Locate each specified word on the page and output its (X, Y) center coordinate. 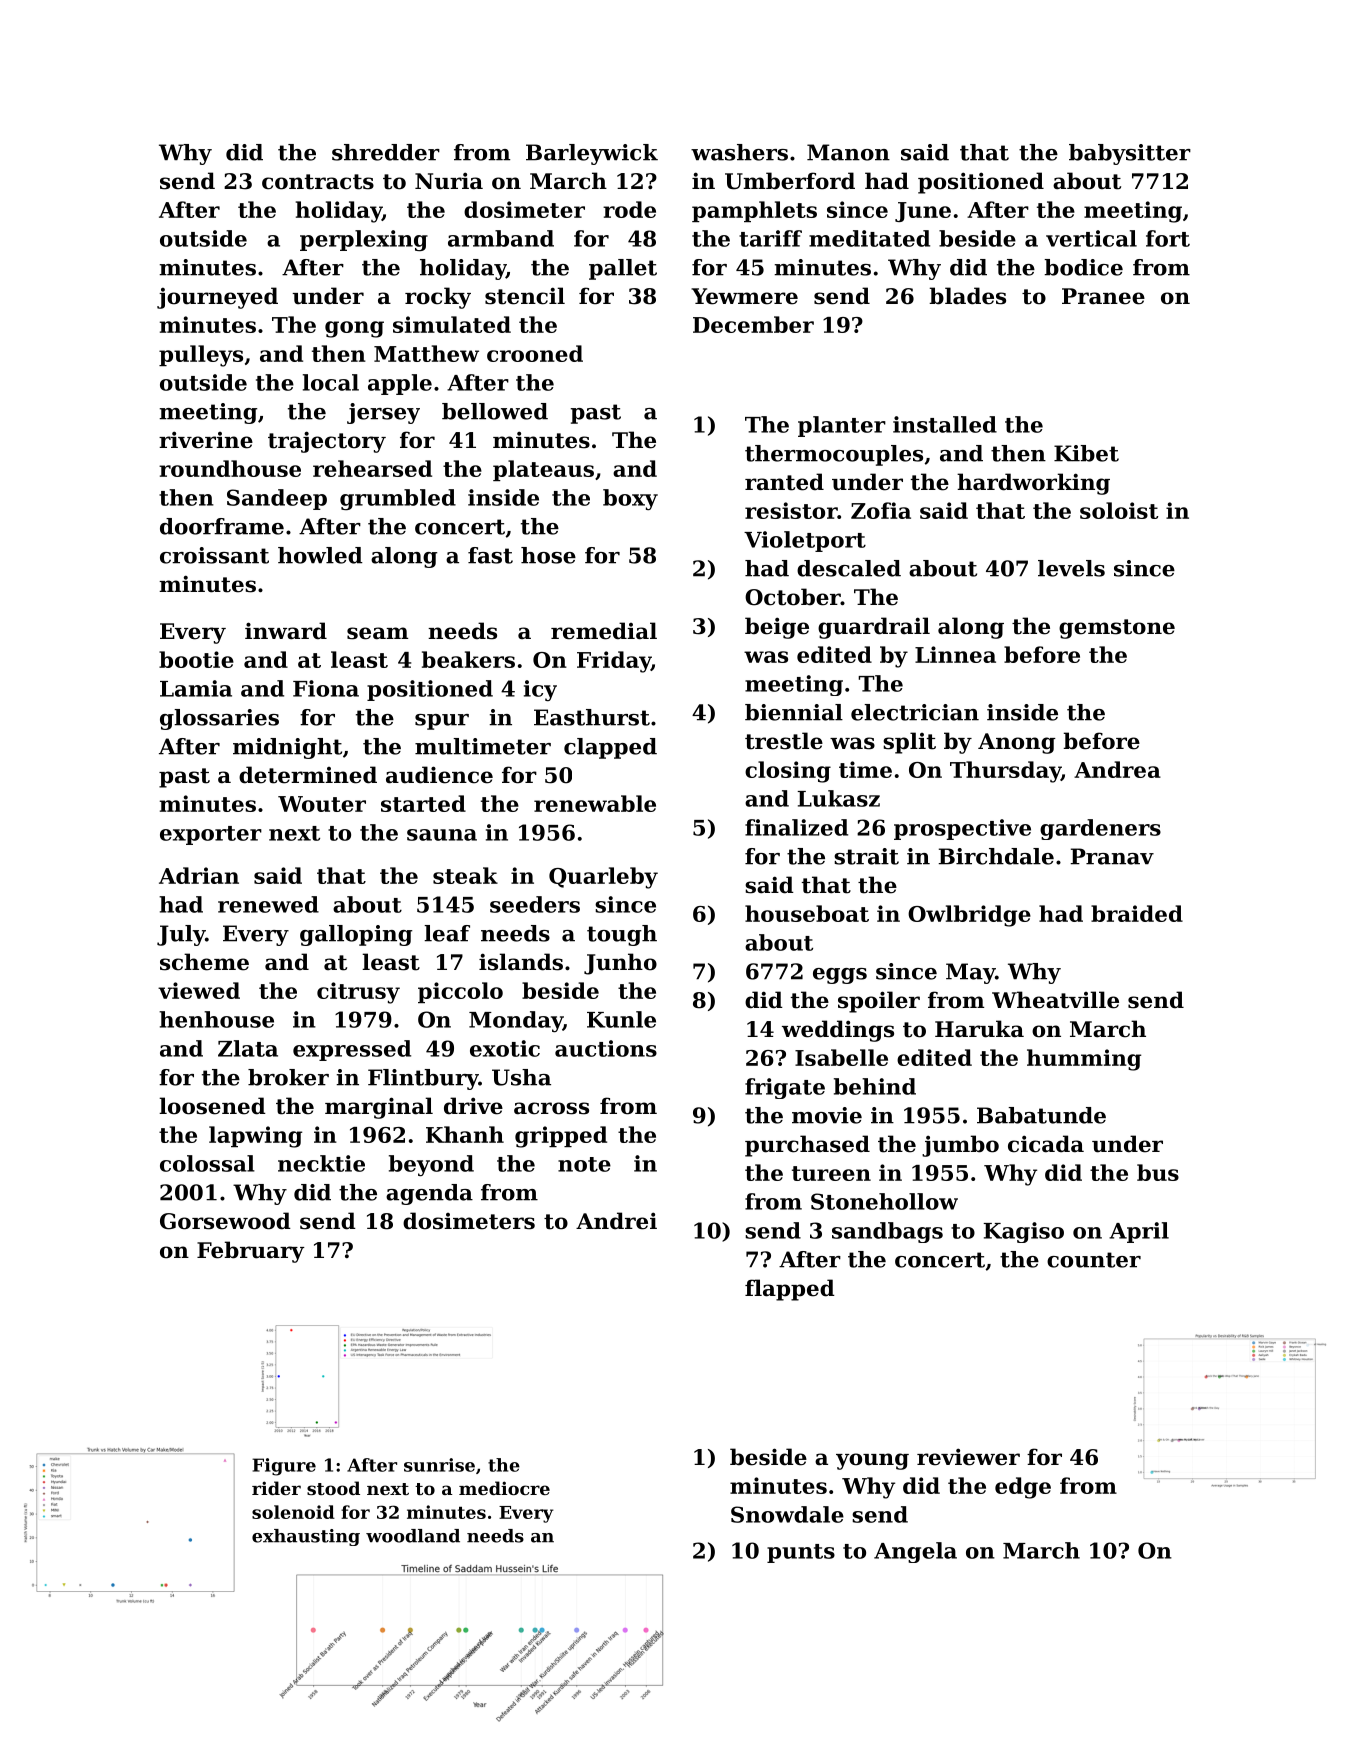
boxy (630, 499)
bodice (1083, 267)
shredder (386, 152)
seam (377, 633)
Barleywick (592, 154)
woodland (413, 1536)
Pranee (1103, 296)
